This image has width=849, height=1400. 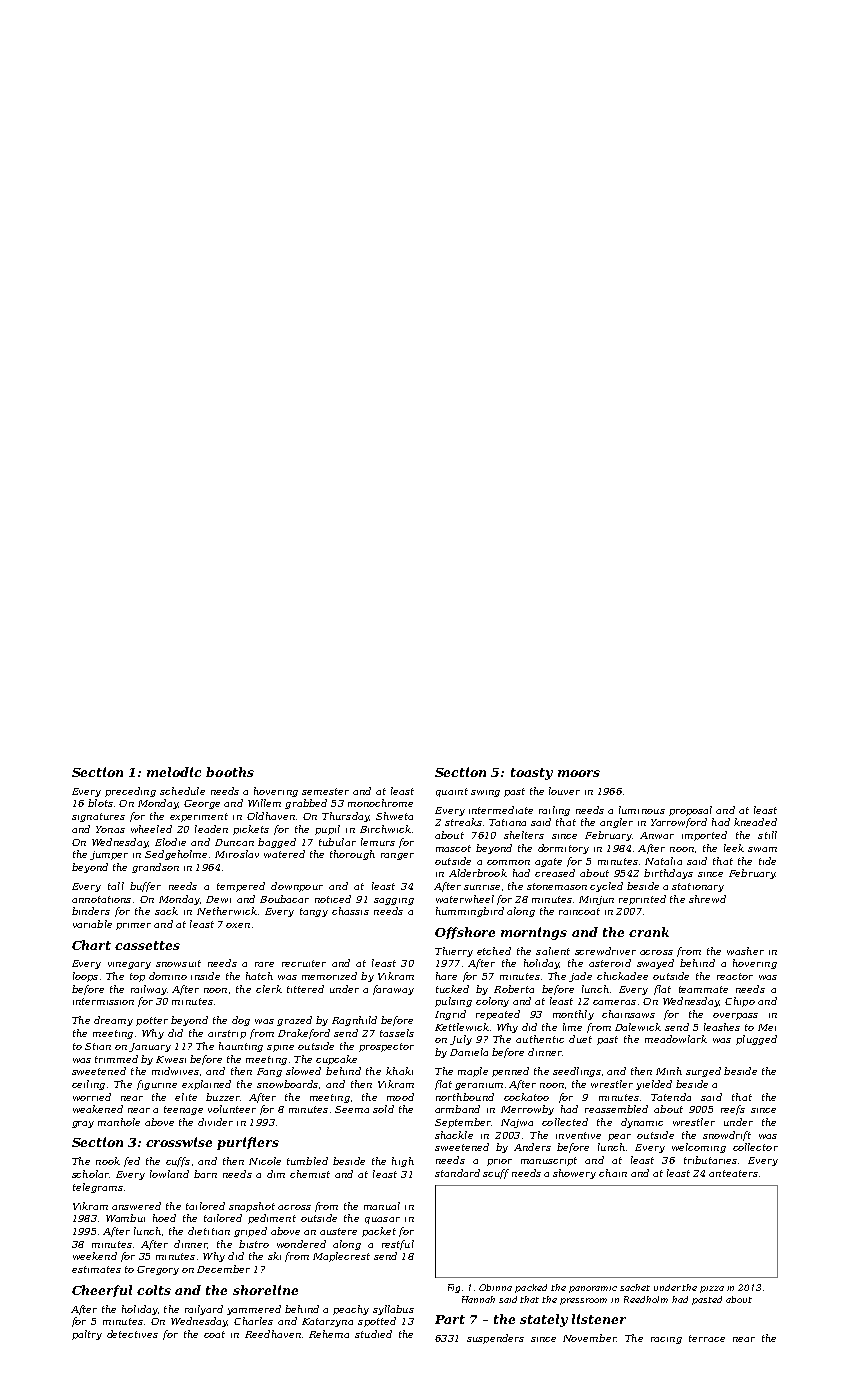 What do you see at coordinates (307, 1161) in the image?
I see `tumbled` at bounding box center [307, 1161].
